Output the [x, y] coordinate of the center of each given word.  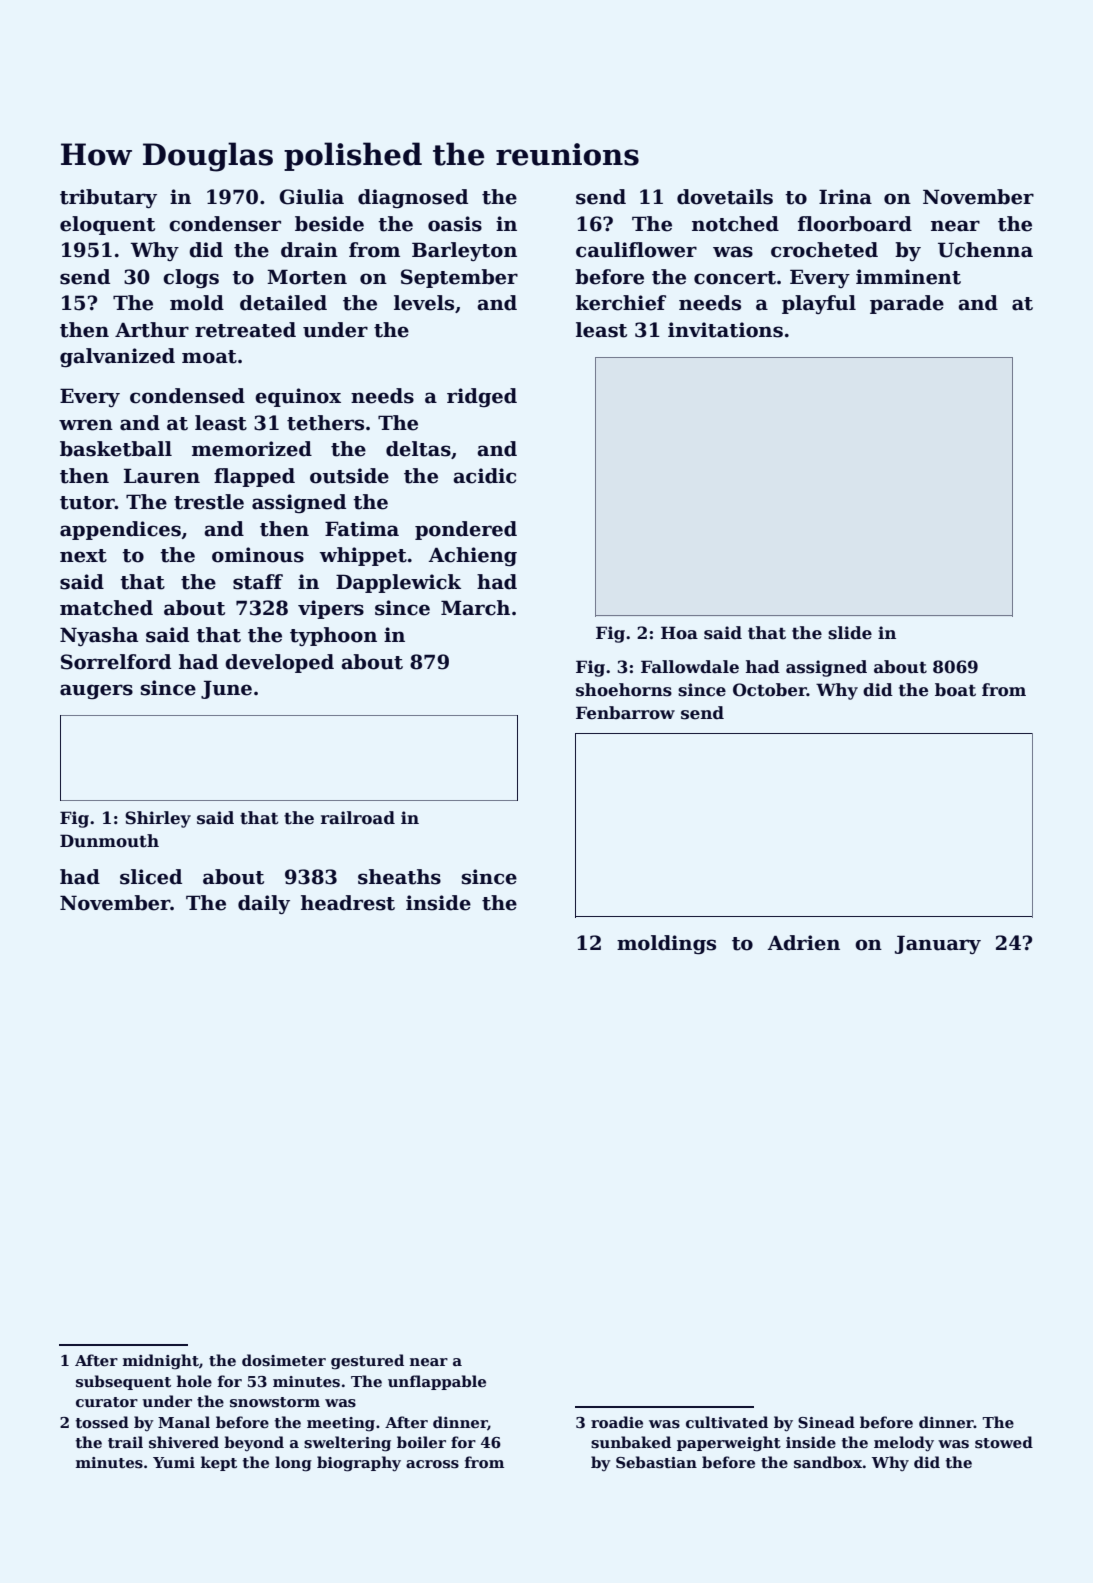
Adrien [804, 943]
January [938, 944]
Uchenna [985, 250]
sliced [151, 877]
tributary [108, 198]
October [770, 690]
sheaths [399, 877]
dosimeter [284, 1360]
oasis [455, 224]
